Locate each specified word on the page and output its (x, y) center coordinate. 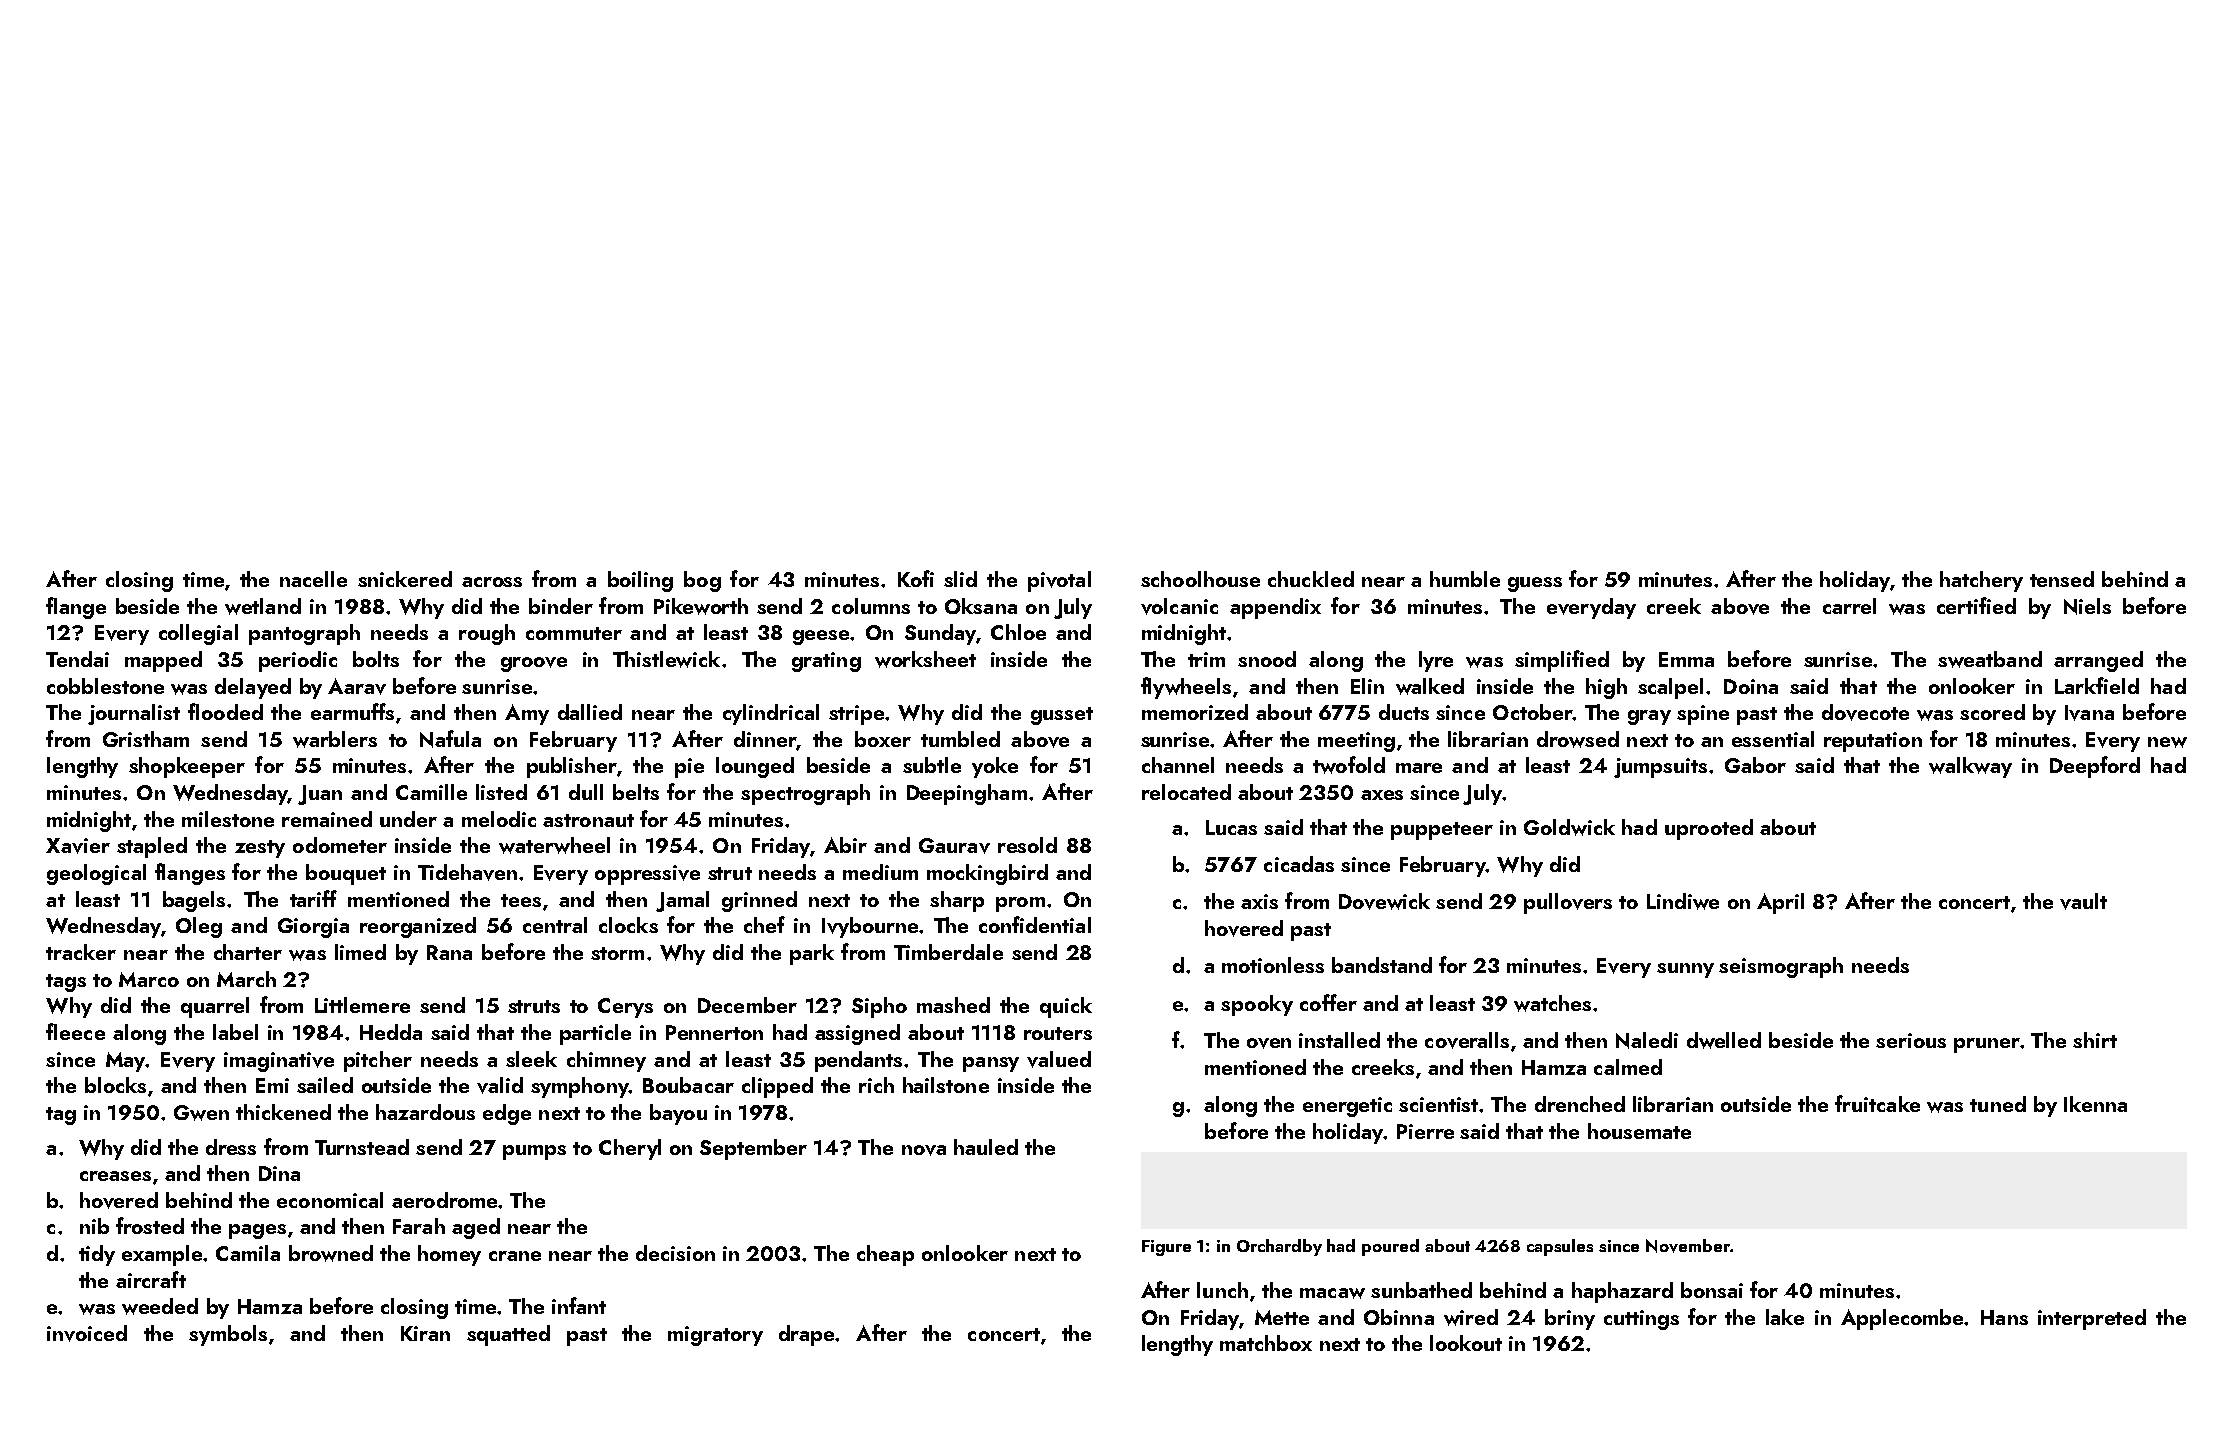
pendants (858, 1061)
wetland (263, 606)
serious (1911, 1040)
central (555, 925)
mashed (953, 1005)
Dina (279, 1173)
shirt (2095, 1040)
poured (1390, 1247)
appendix (1275, 608)
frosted (150, 1225)
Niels (2087, 606)
